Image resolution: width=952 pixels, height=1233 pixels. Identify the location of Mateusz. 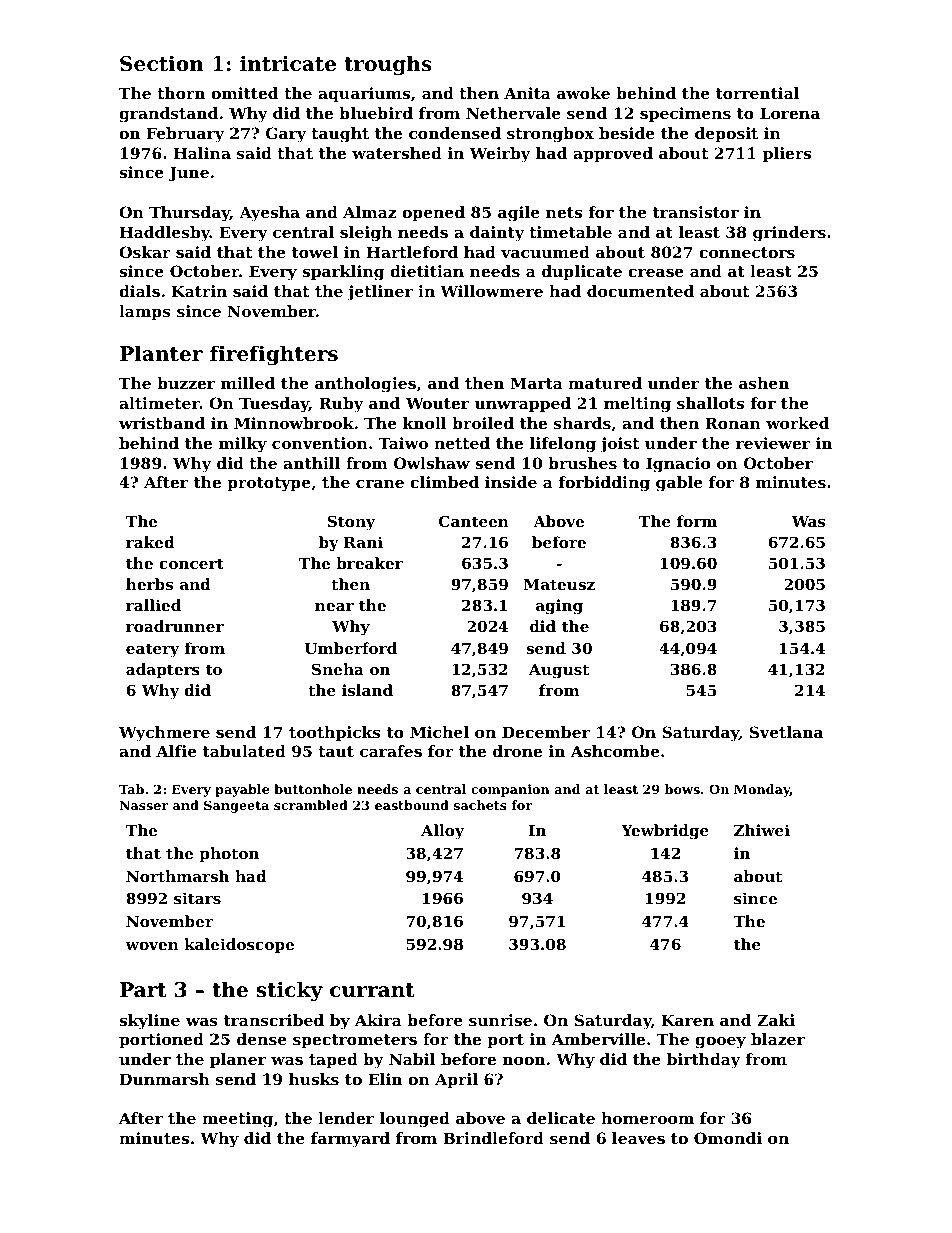
(559, 584).
